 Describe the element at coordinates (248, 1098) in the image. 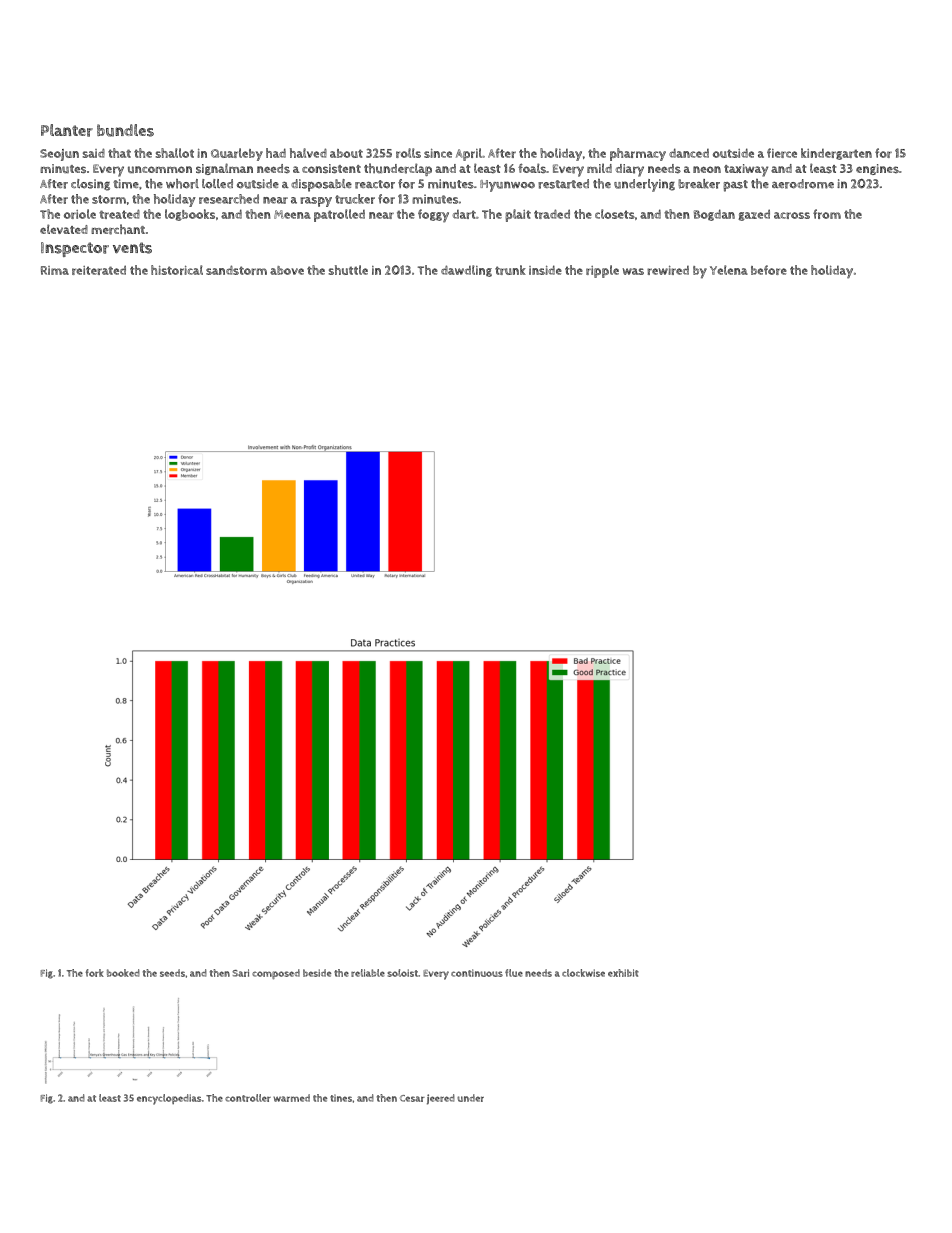

I see `controller` at that location.
